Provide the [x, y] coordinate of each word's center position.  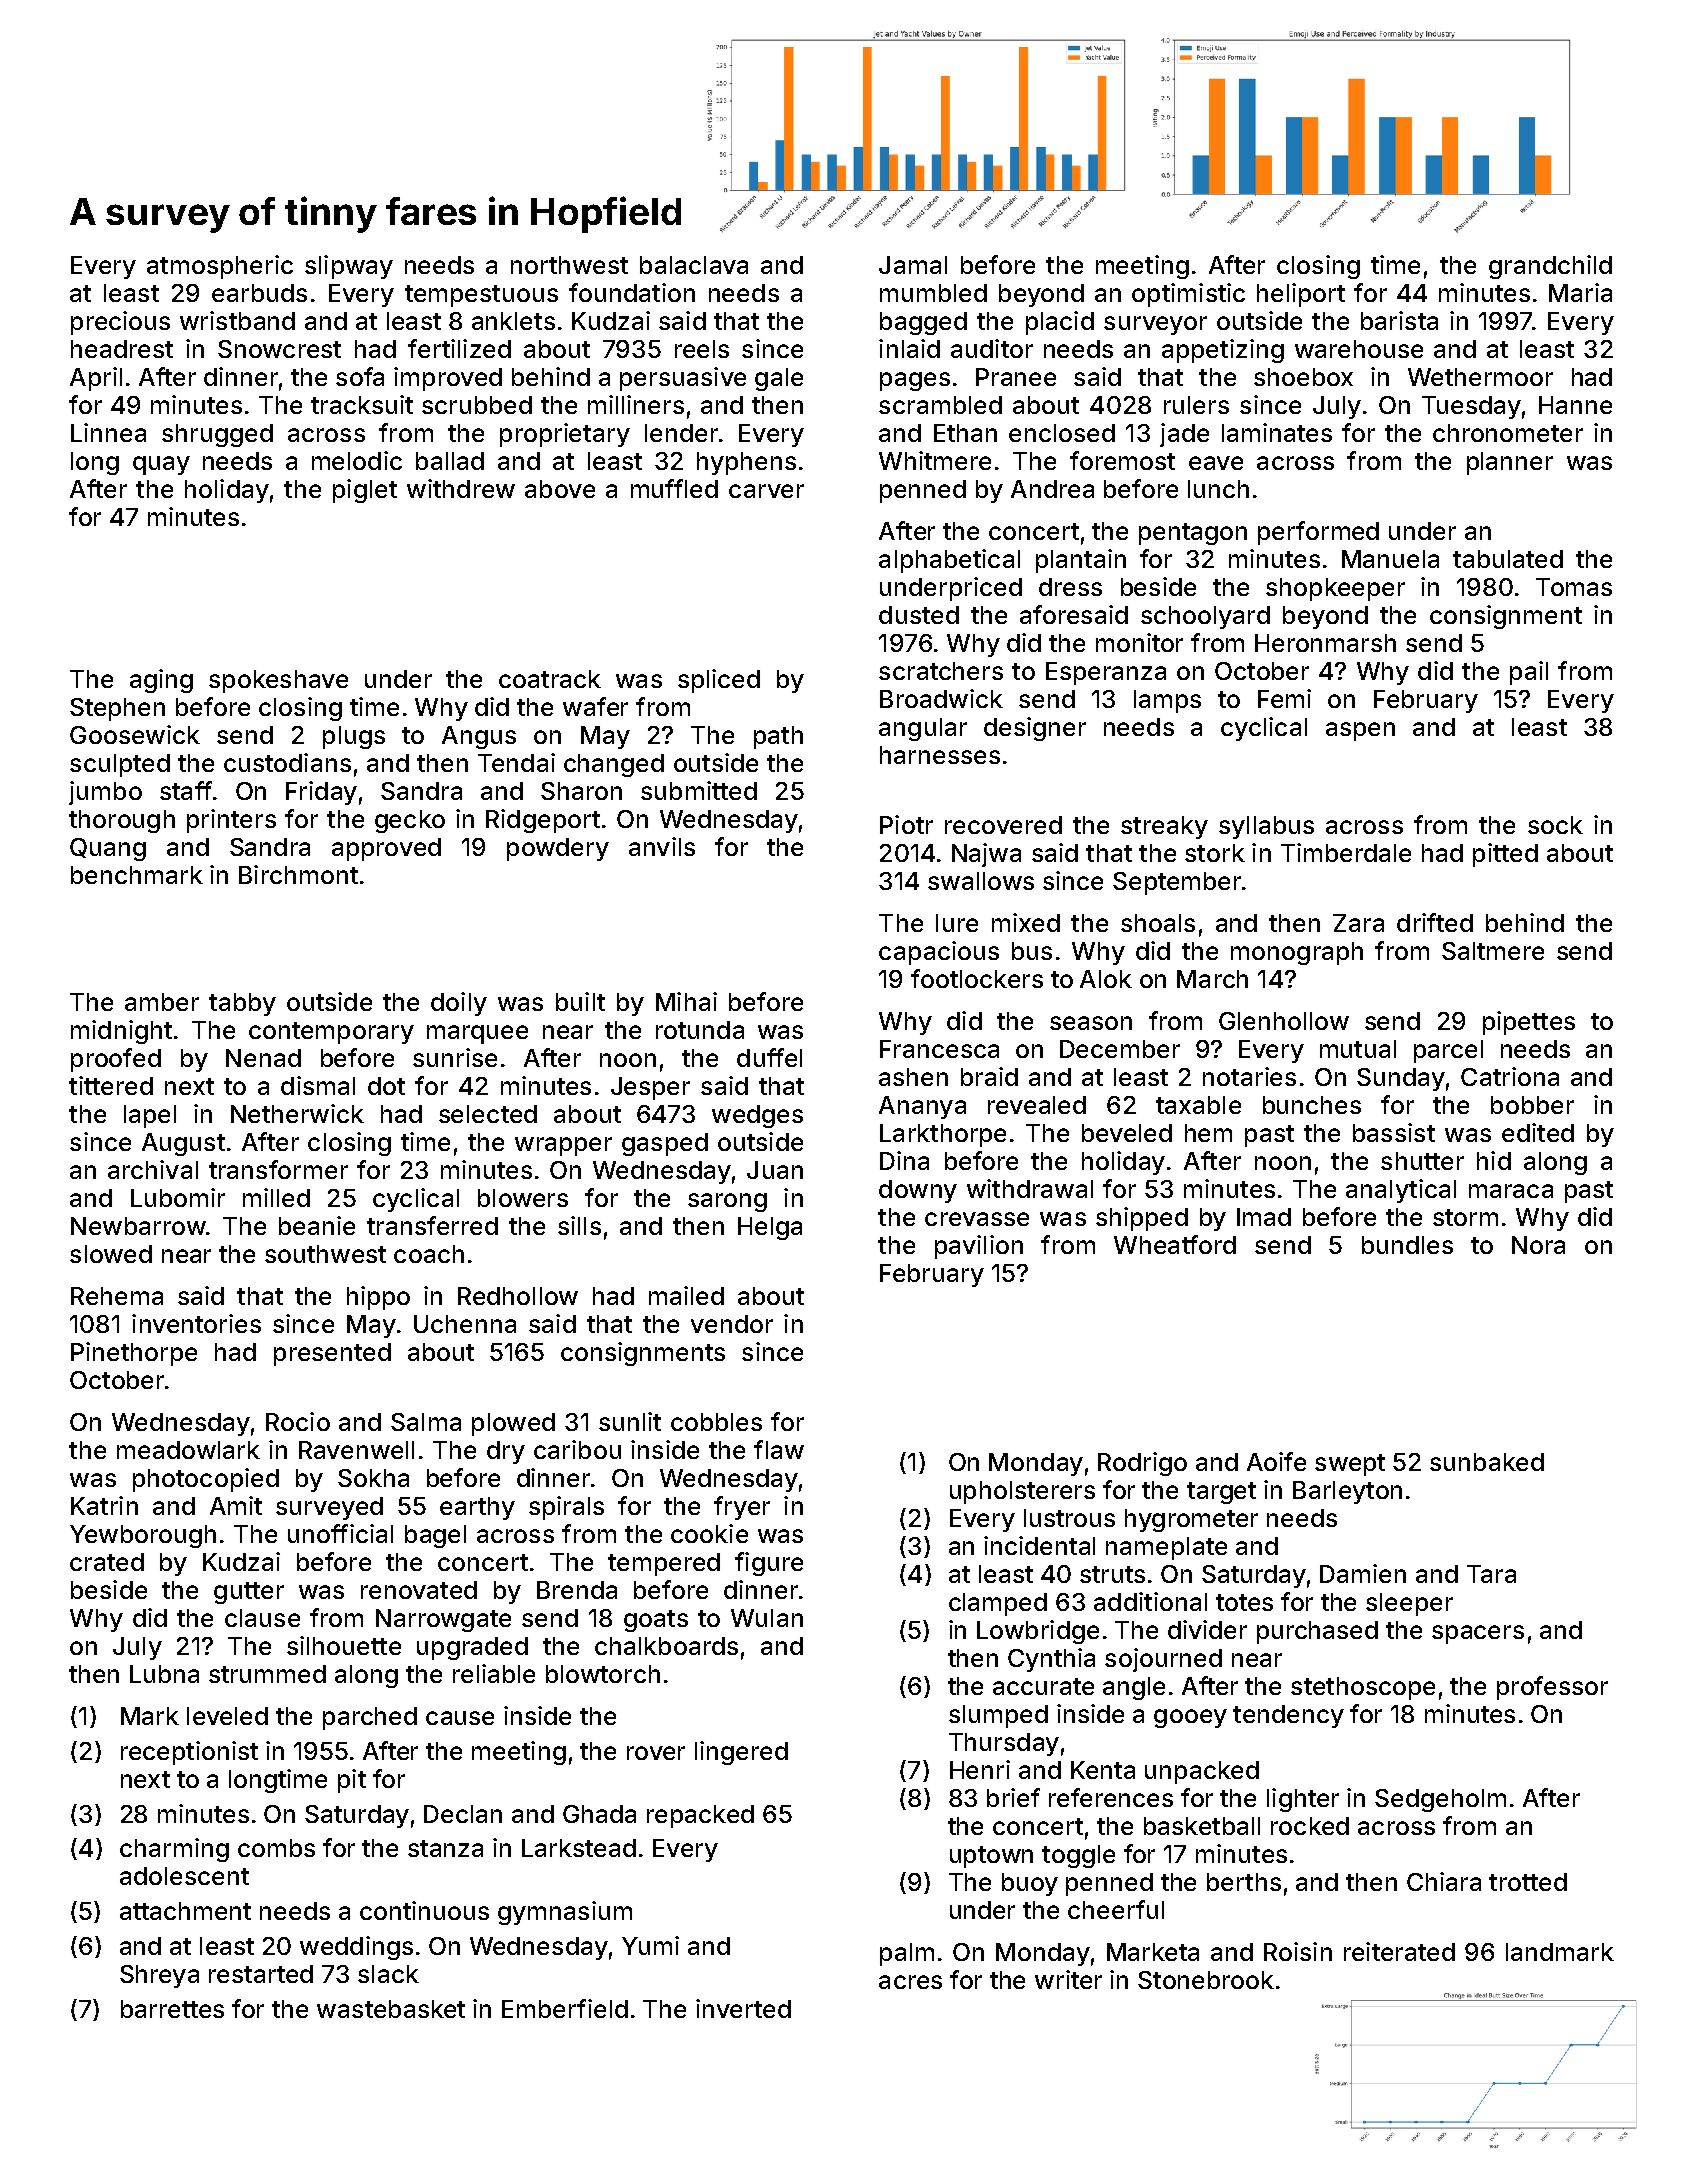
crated [107, 1562]
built [580, 1001]
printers [231, 821]
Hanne [1575, 405]
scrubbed [477, 405]
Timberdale [1346, 852]
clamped [998, 1604]
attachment [185, 1911]
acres [910, 1982]
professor [1552, 1688]
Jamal [913, 265]
